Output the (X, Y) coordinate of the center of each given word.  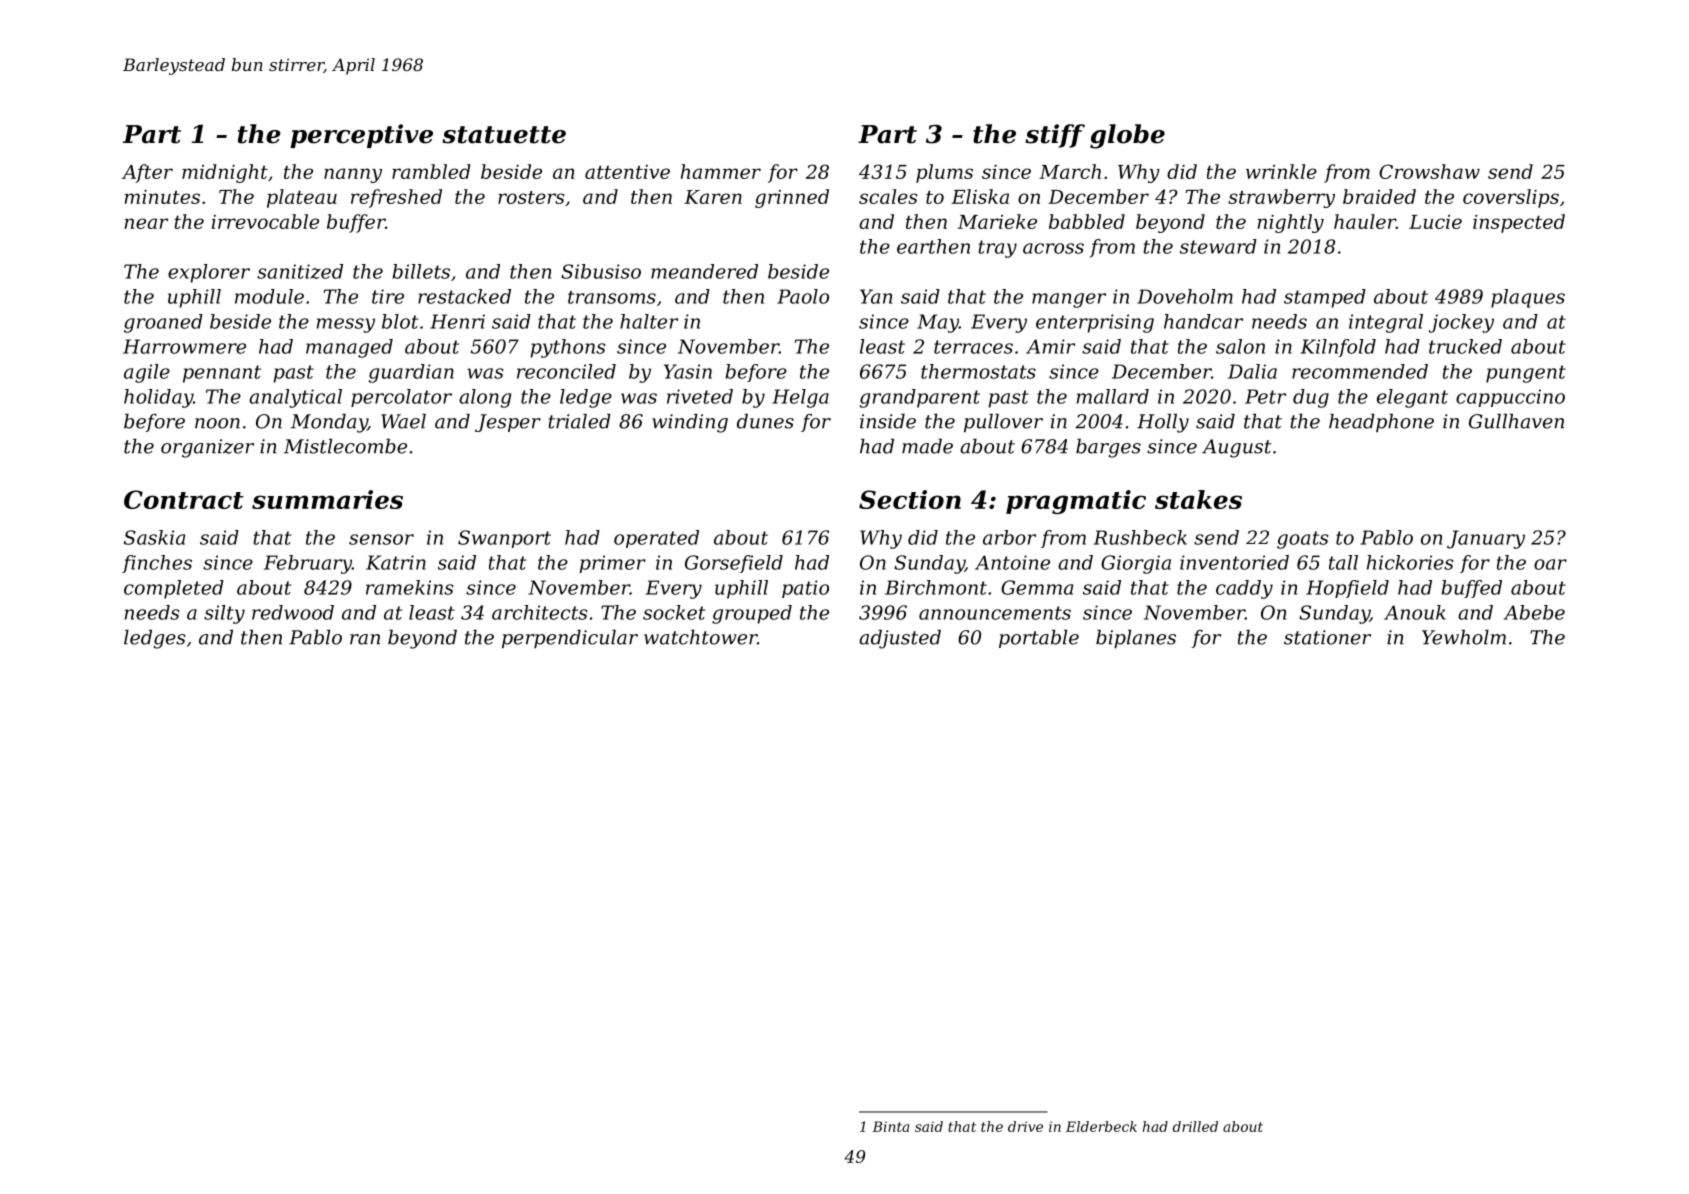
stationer (1327, 637)
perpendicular (570, 639)
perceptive (361, 136)
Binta (890, 1126)
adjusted (900, 639)
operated (656, 539)
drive (1025, 1126)
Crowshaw (1429, 171)
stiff (1055, 136)
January (1486, 539)
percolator (401, 398)
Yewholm (1464, 637)
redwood (293, 612)
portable (1039, 639)
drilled (1195, 1126)
